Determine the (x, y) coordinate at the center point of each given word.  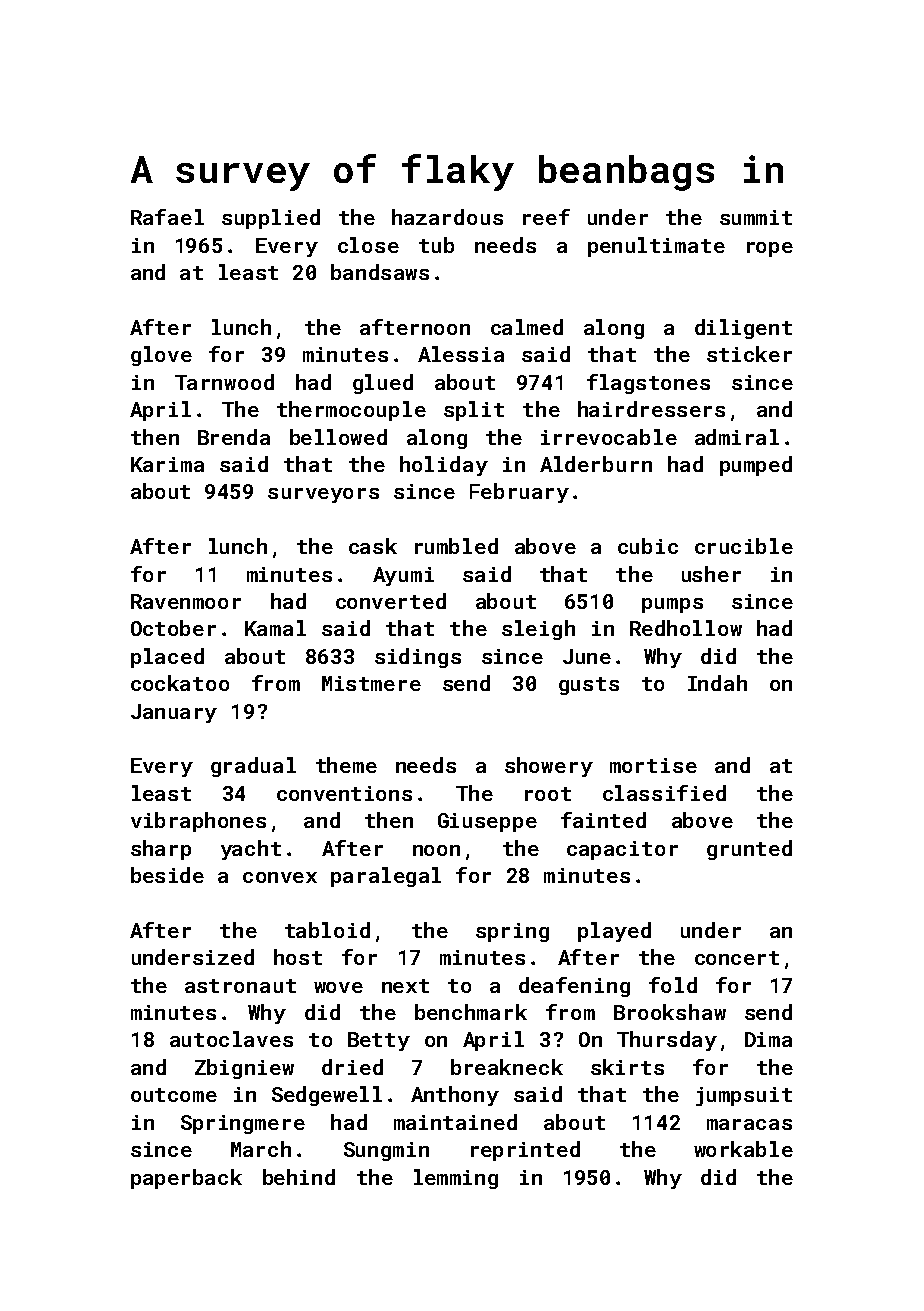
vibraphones (198, 822)
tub (436, 245)
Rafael (167, 217)
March (261, 1149)
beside (167, 875)
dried (352, 1067)
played (614, 932)
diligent (743, 329)
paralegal (386, 877)
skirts (627, 1067)
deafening (574, 987)
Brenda (234, 437)
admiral (737, 437)
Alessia (461, 354)
